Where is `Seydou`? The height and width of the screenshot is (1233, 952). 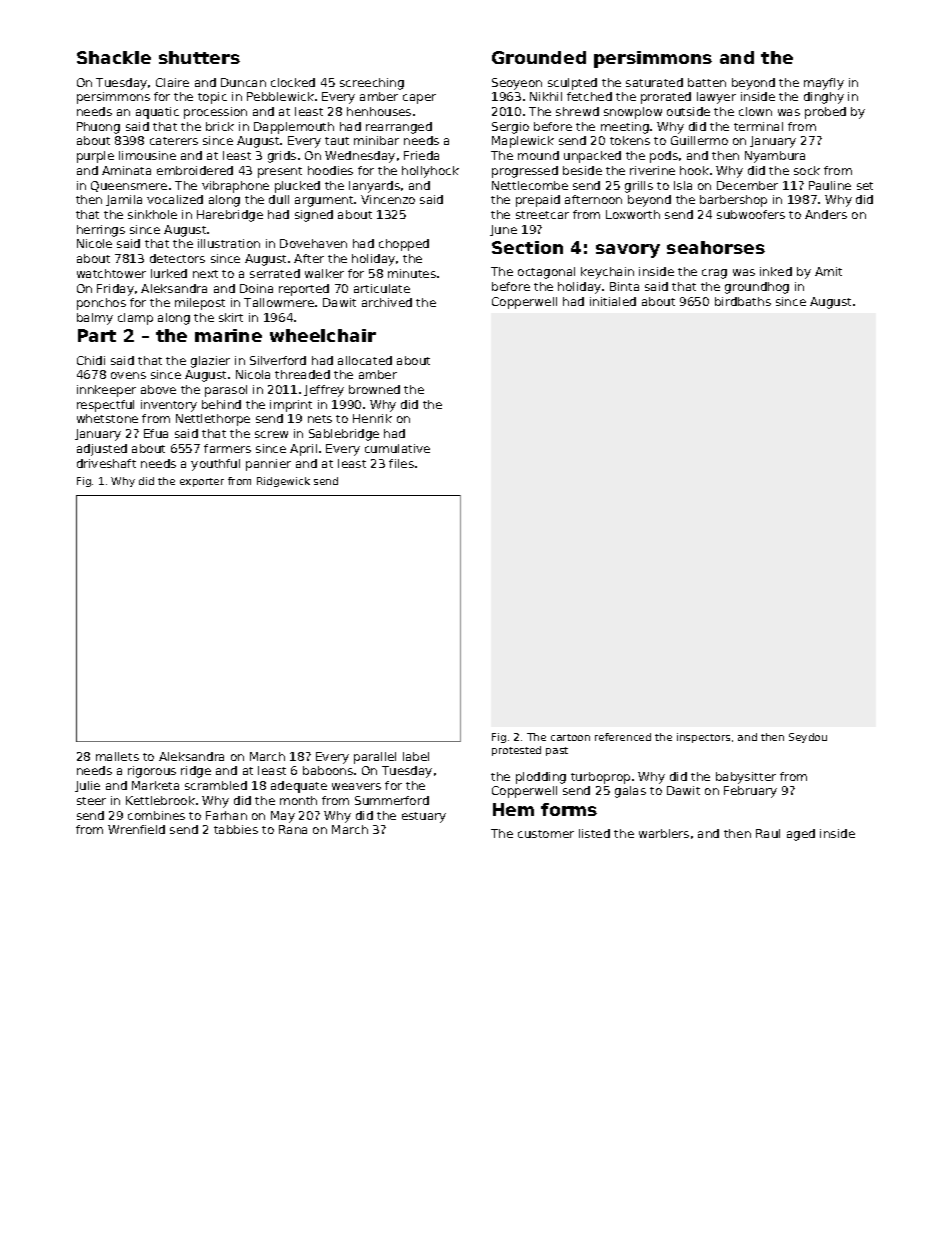 Seydou is located at coordinates (808, 738).
